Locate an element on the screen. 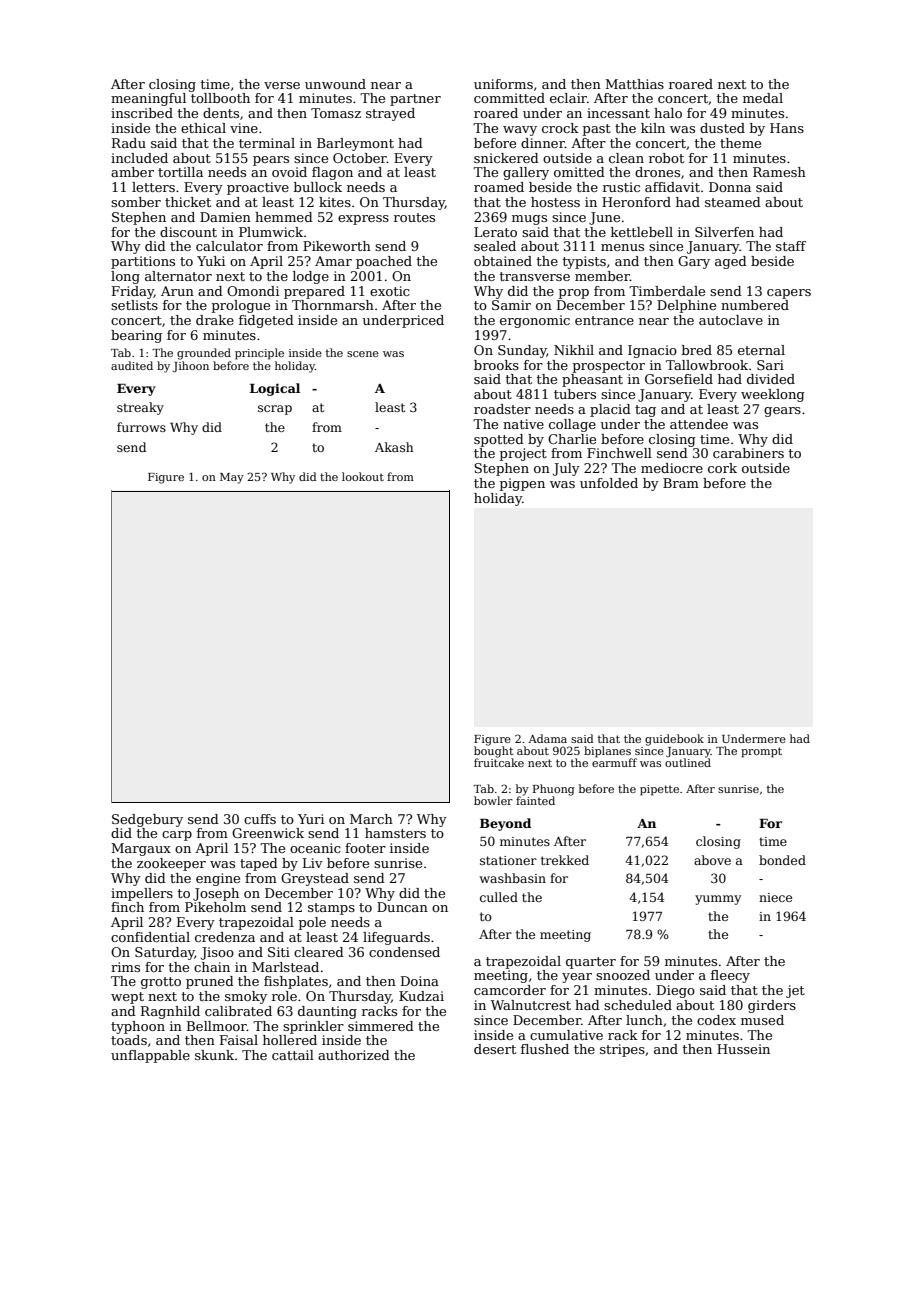 The image size is (924, 1308). bought is located at coordinates (493, 752).
